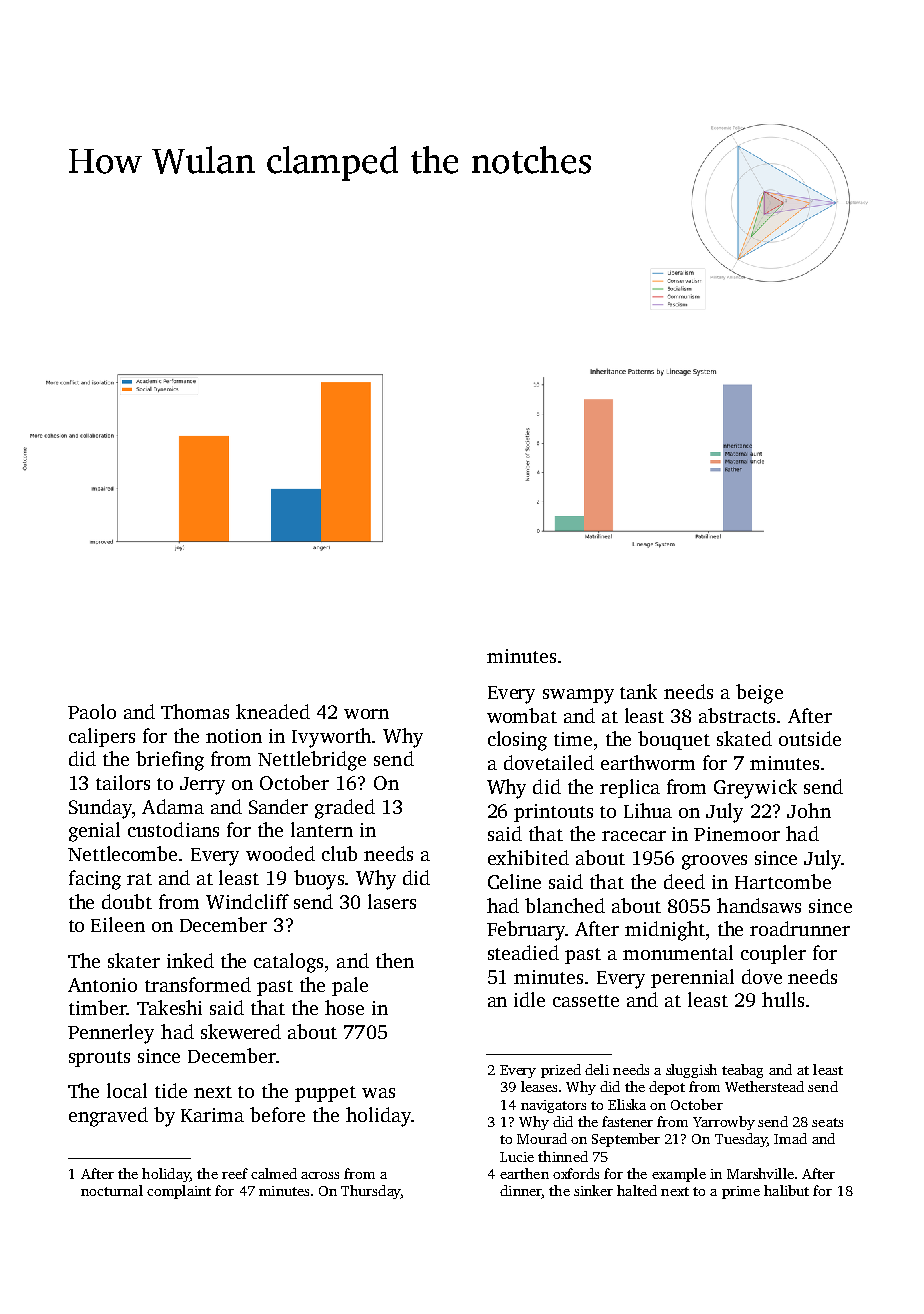  I want to click on outside, so click(810, 738).
